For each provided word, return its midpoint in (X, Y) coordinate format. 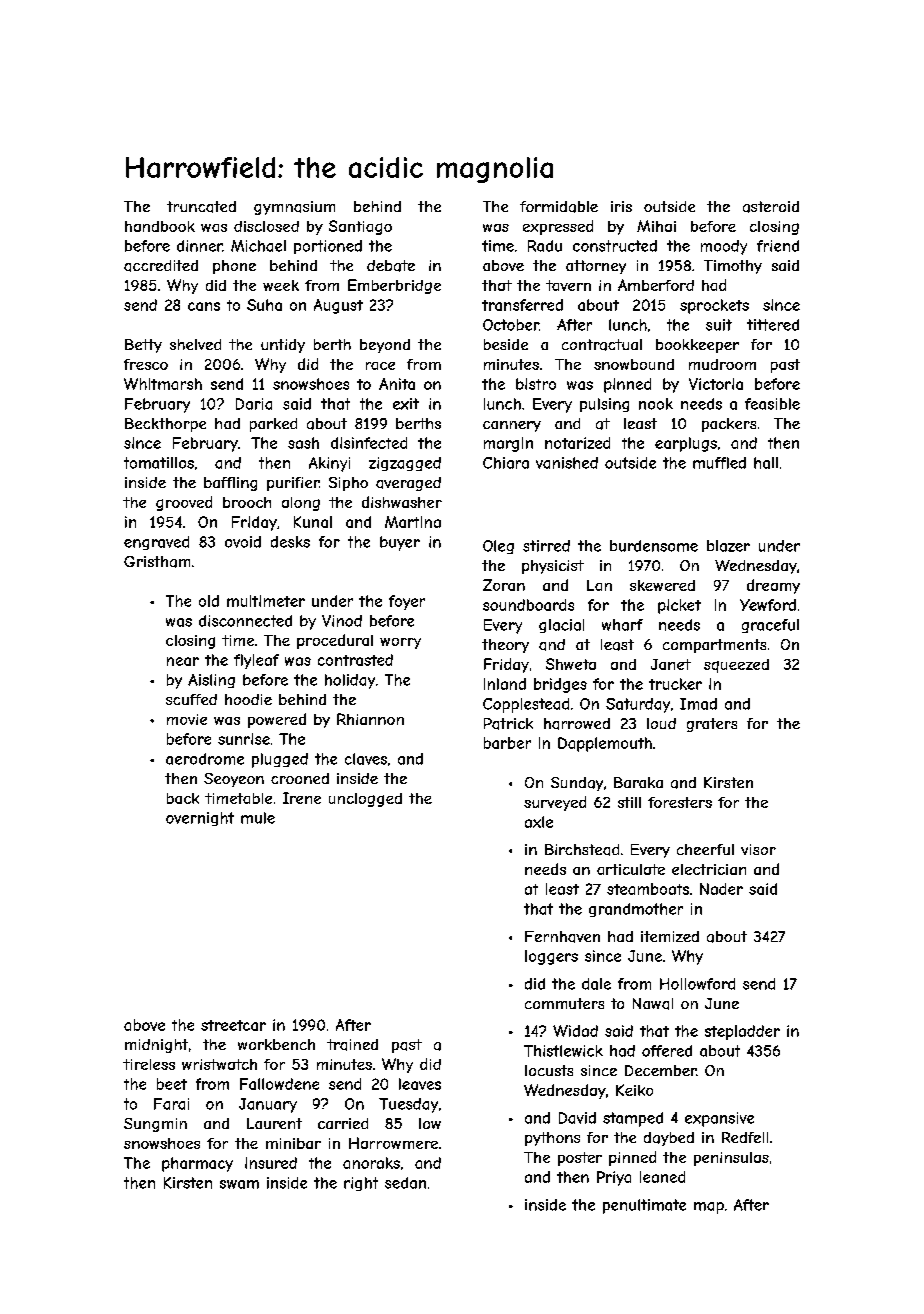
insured (271, 1163)
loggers (551, 957)
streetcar (233, 1025)
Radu (545, 246)
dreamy (773, 586)
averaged (408, 484)
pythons (552, 1139)
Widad (575, 1031)
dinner (200, 246)
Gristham (157, 562)
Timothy (733, 267)
